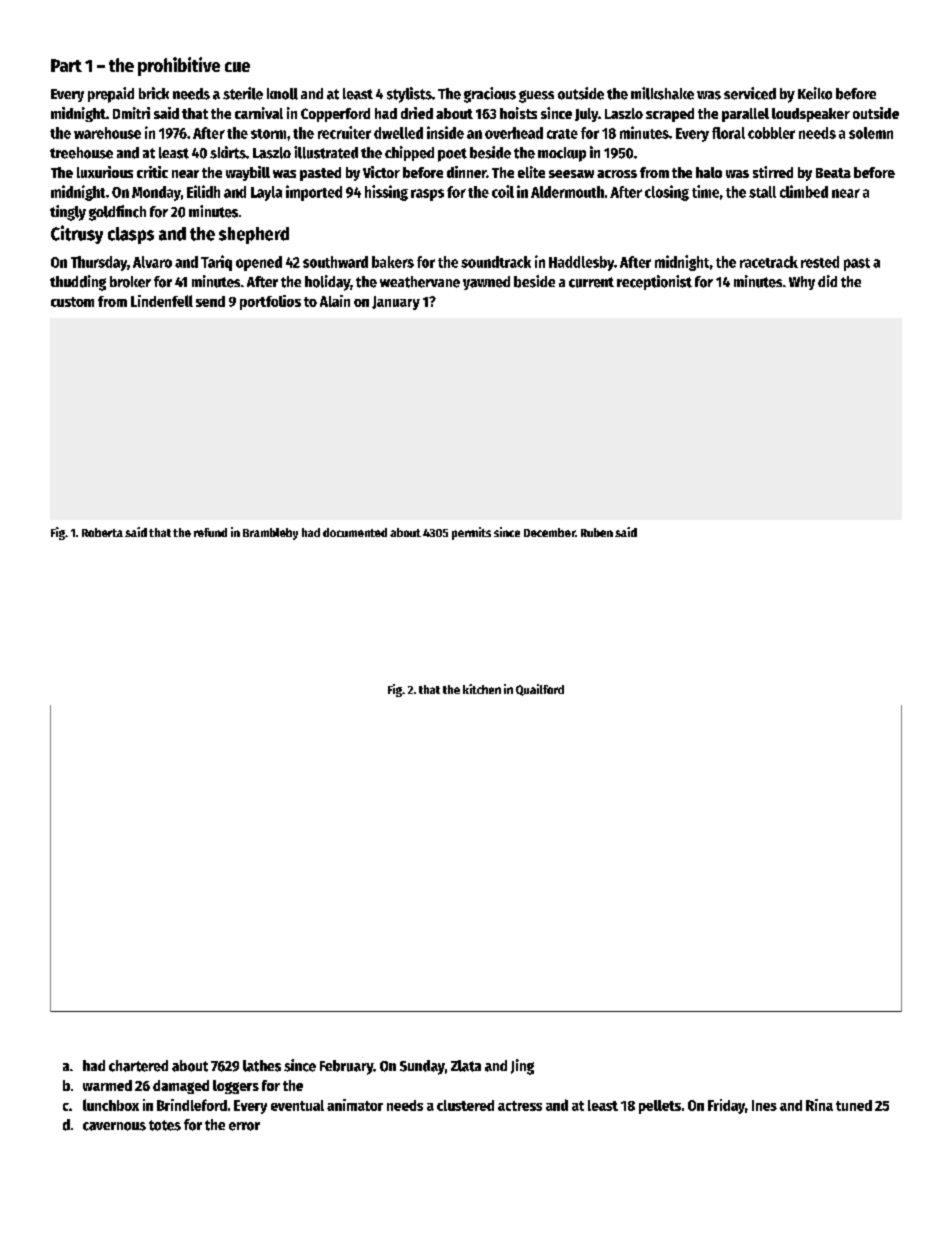  Describe the element at coordinates (237, 67) in the screenshot. I see `cue` at that location.
